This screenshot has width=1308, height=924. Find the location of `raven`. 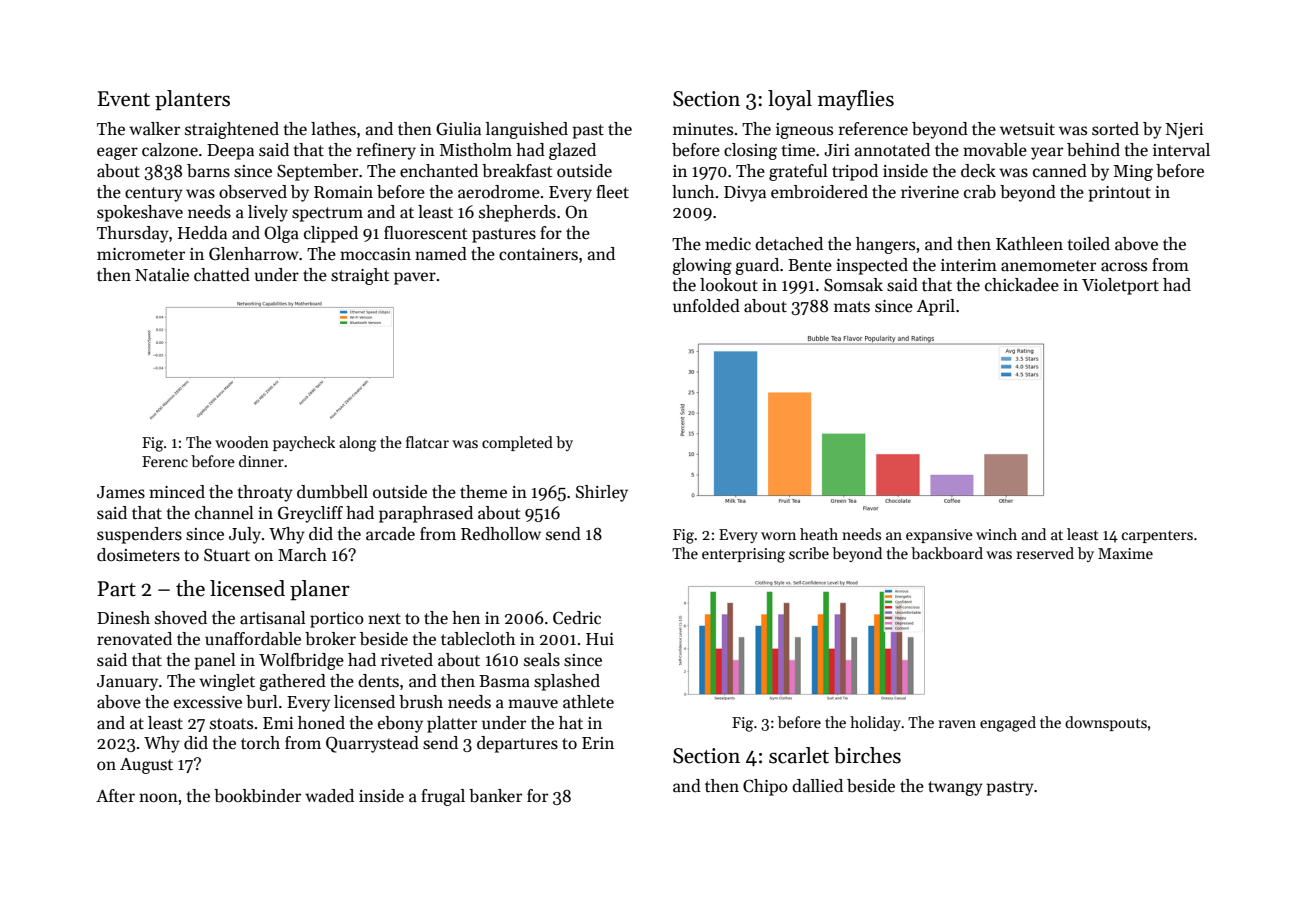

raven is located at coordinates (957, 724).
